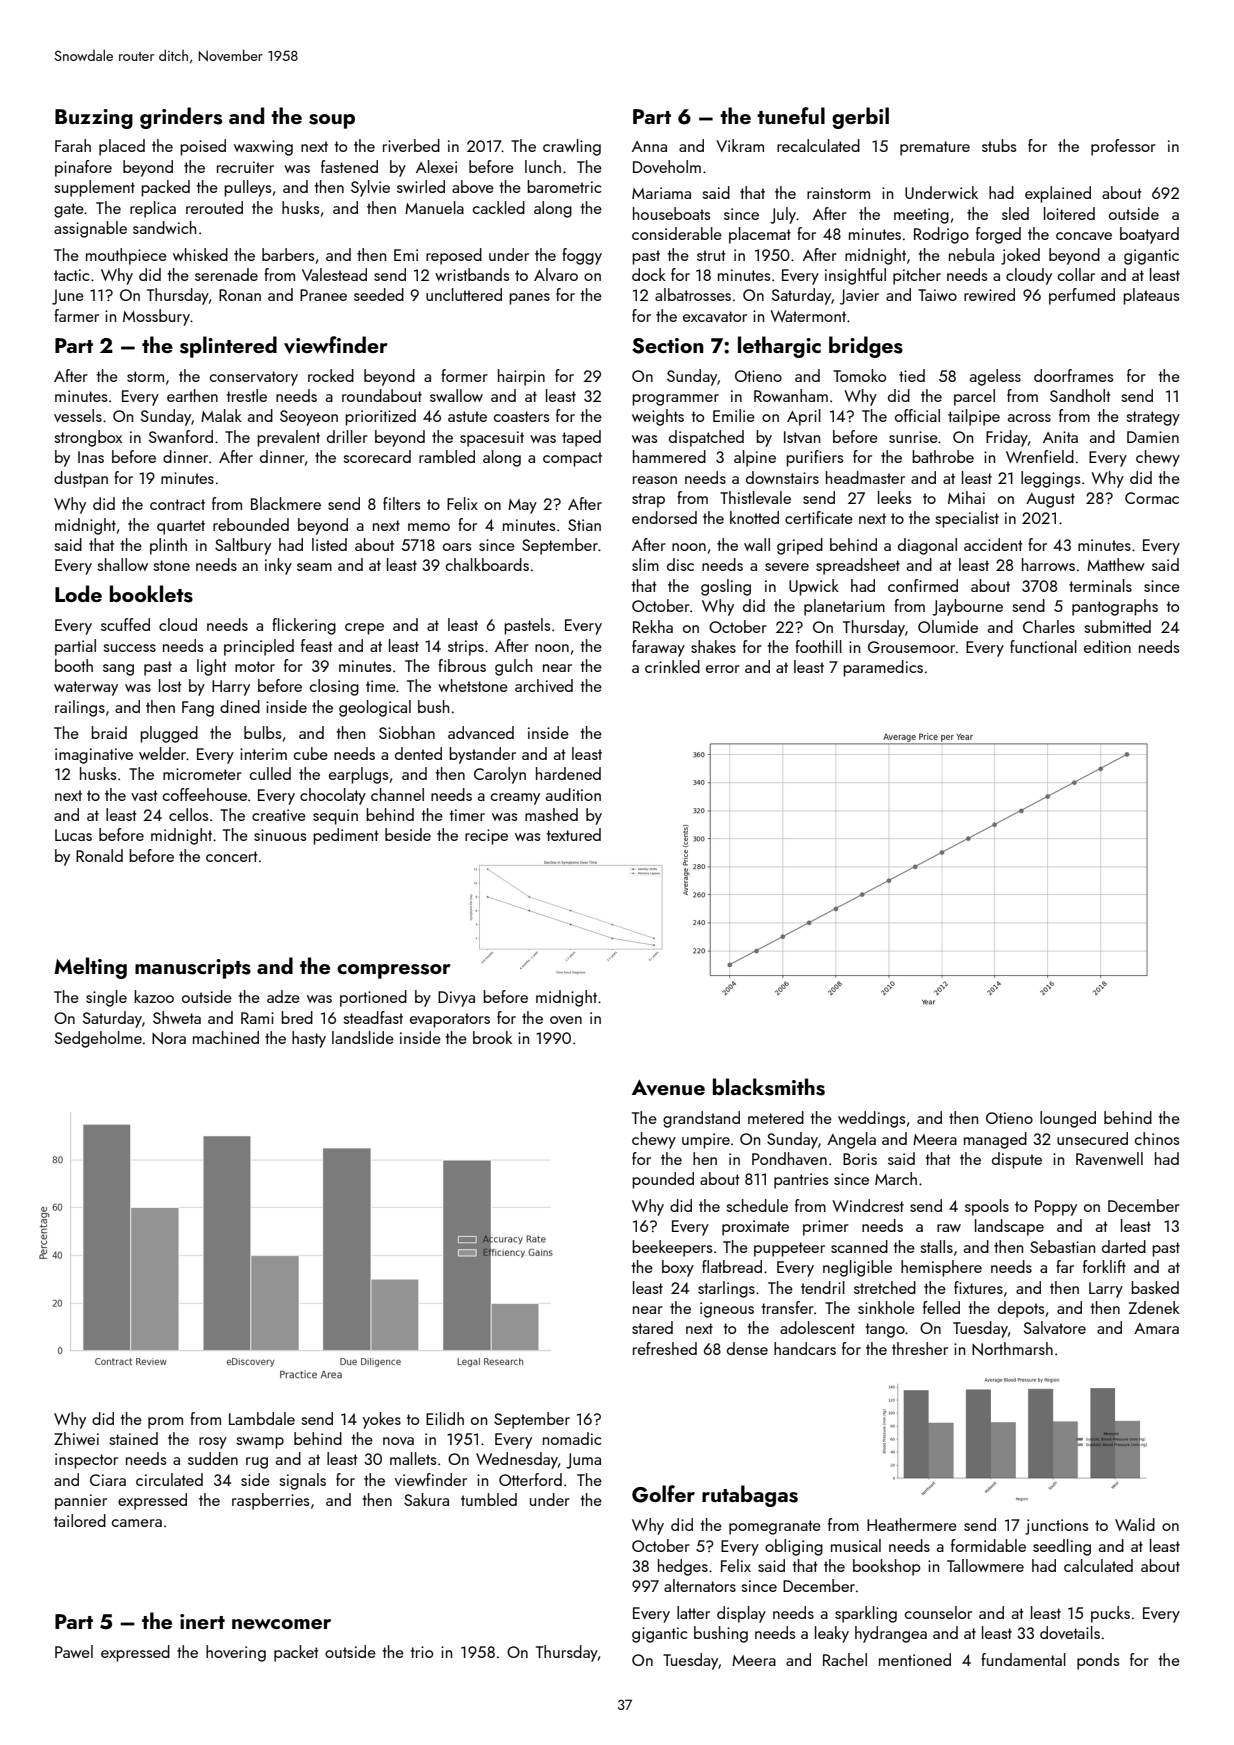  Describe the element at coordinates (871, 1119) in the page. I see `weddings` at that location.
